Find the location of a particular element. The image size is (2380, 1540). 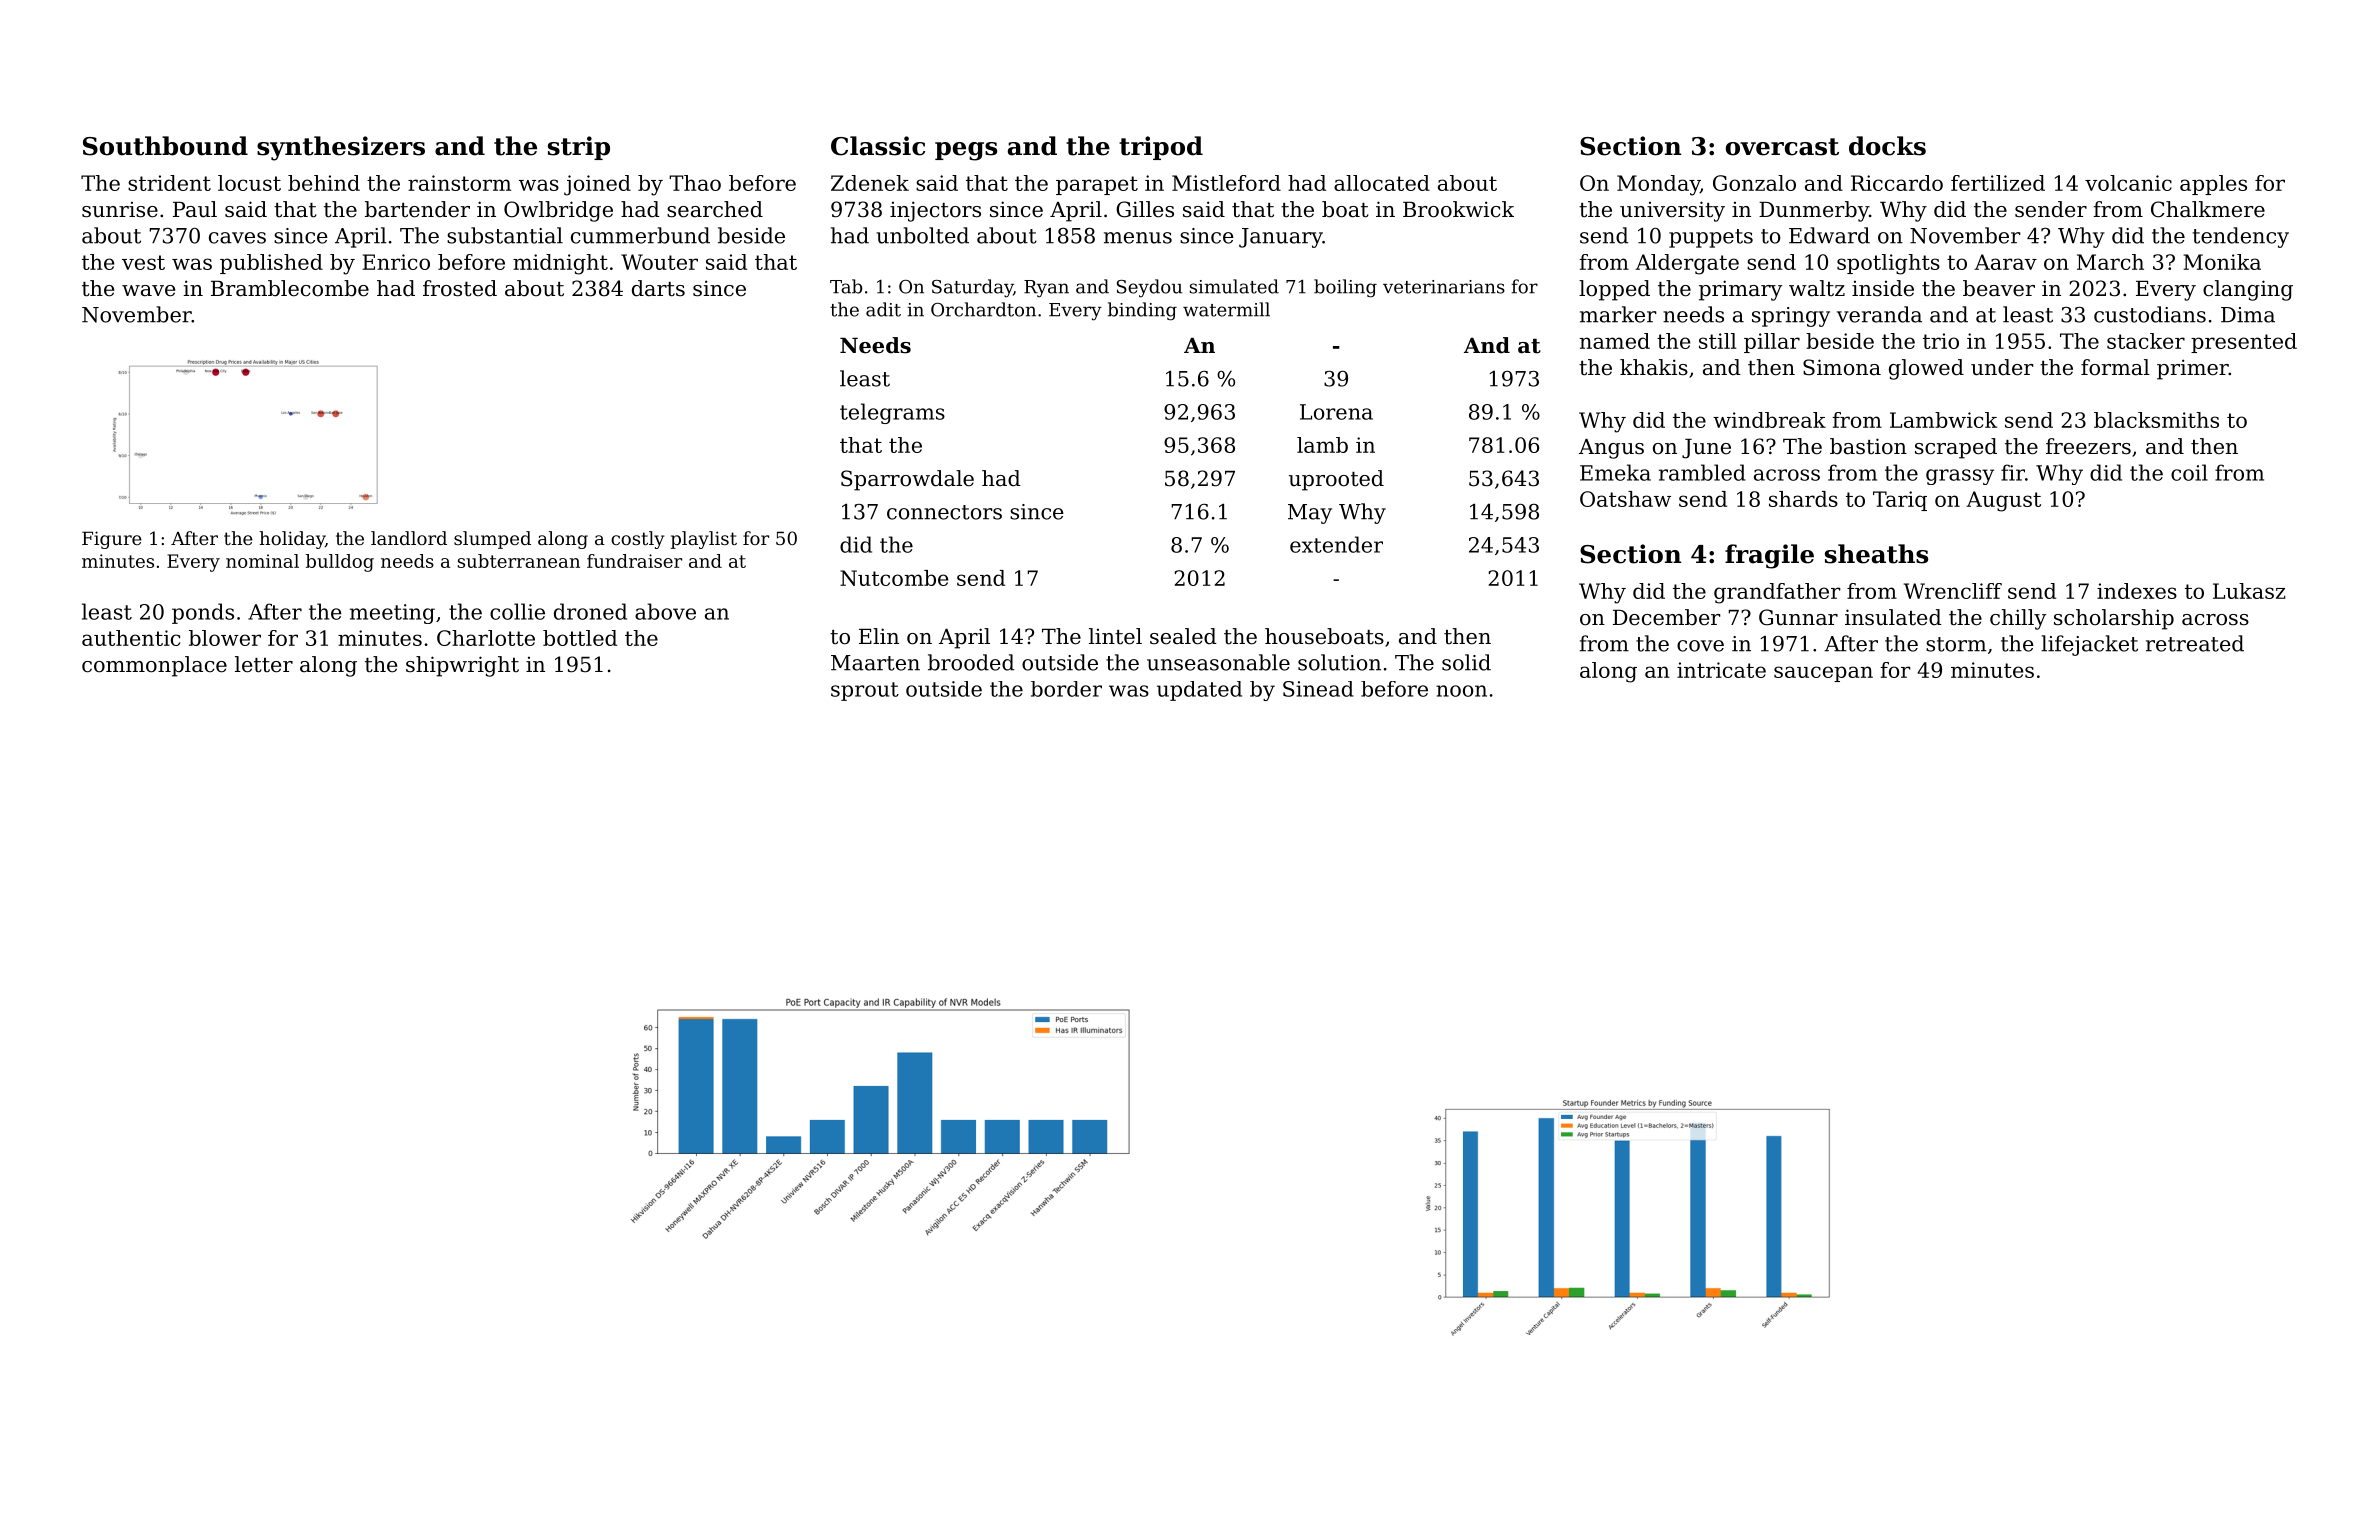

unseasonable is located at coordinates (1218, 662).
